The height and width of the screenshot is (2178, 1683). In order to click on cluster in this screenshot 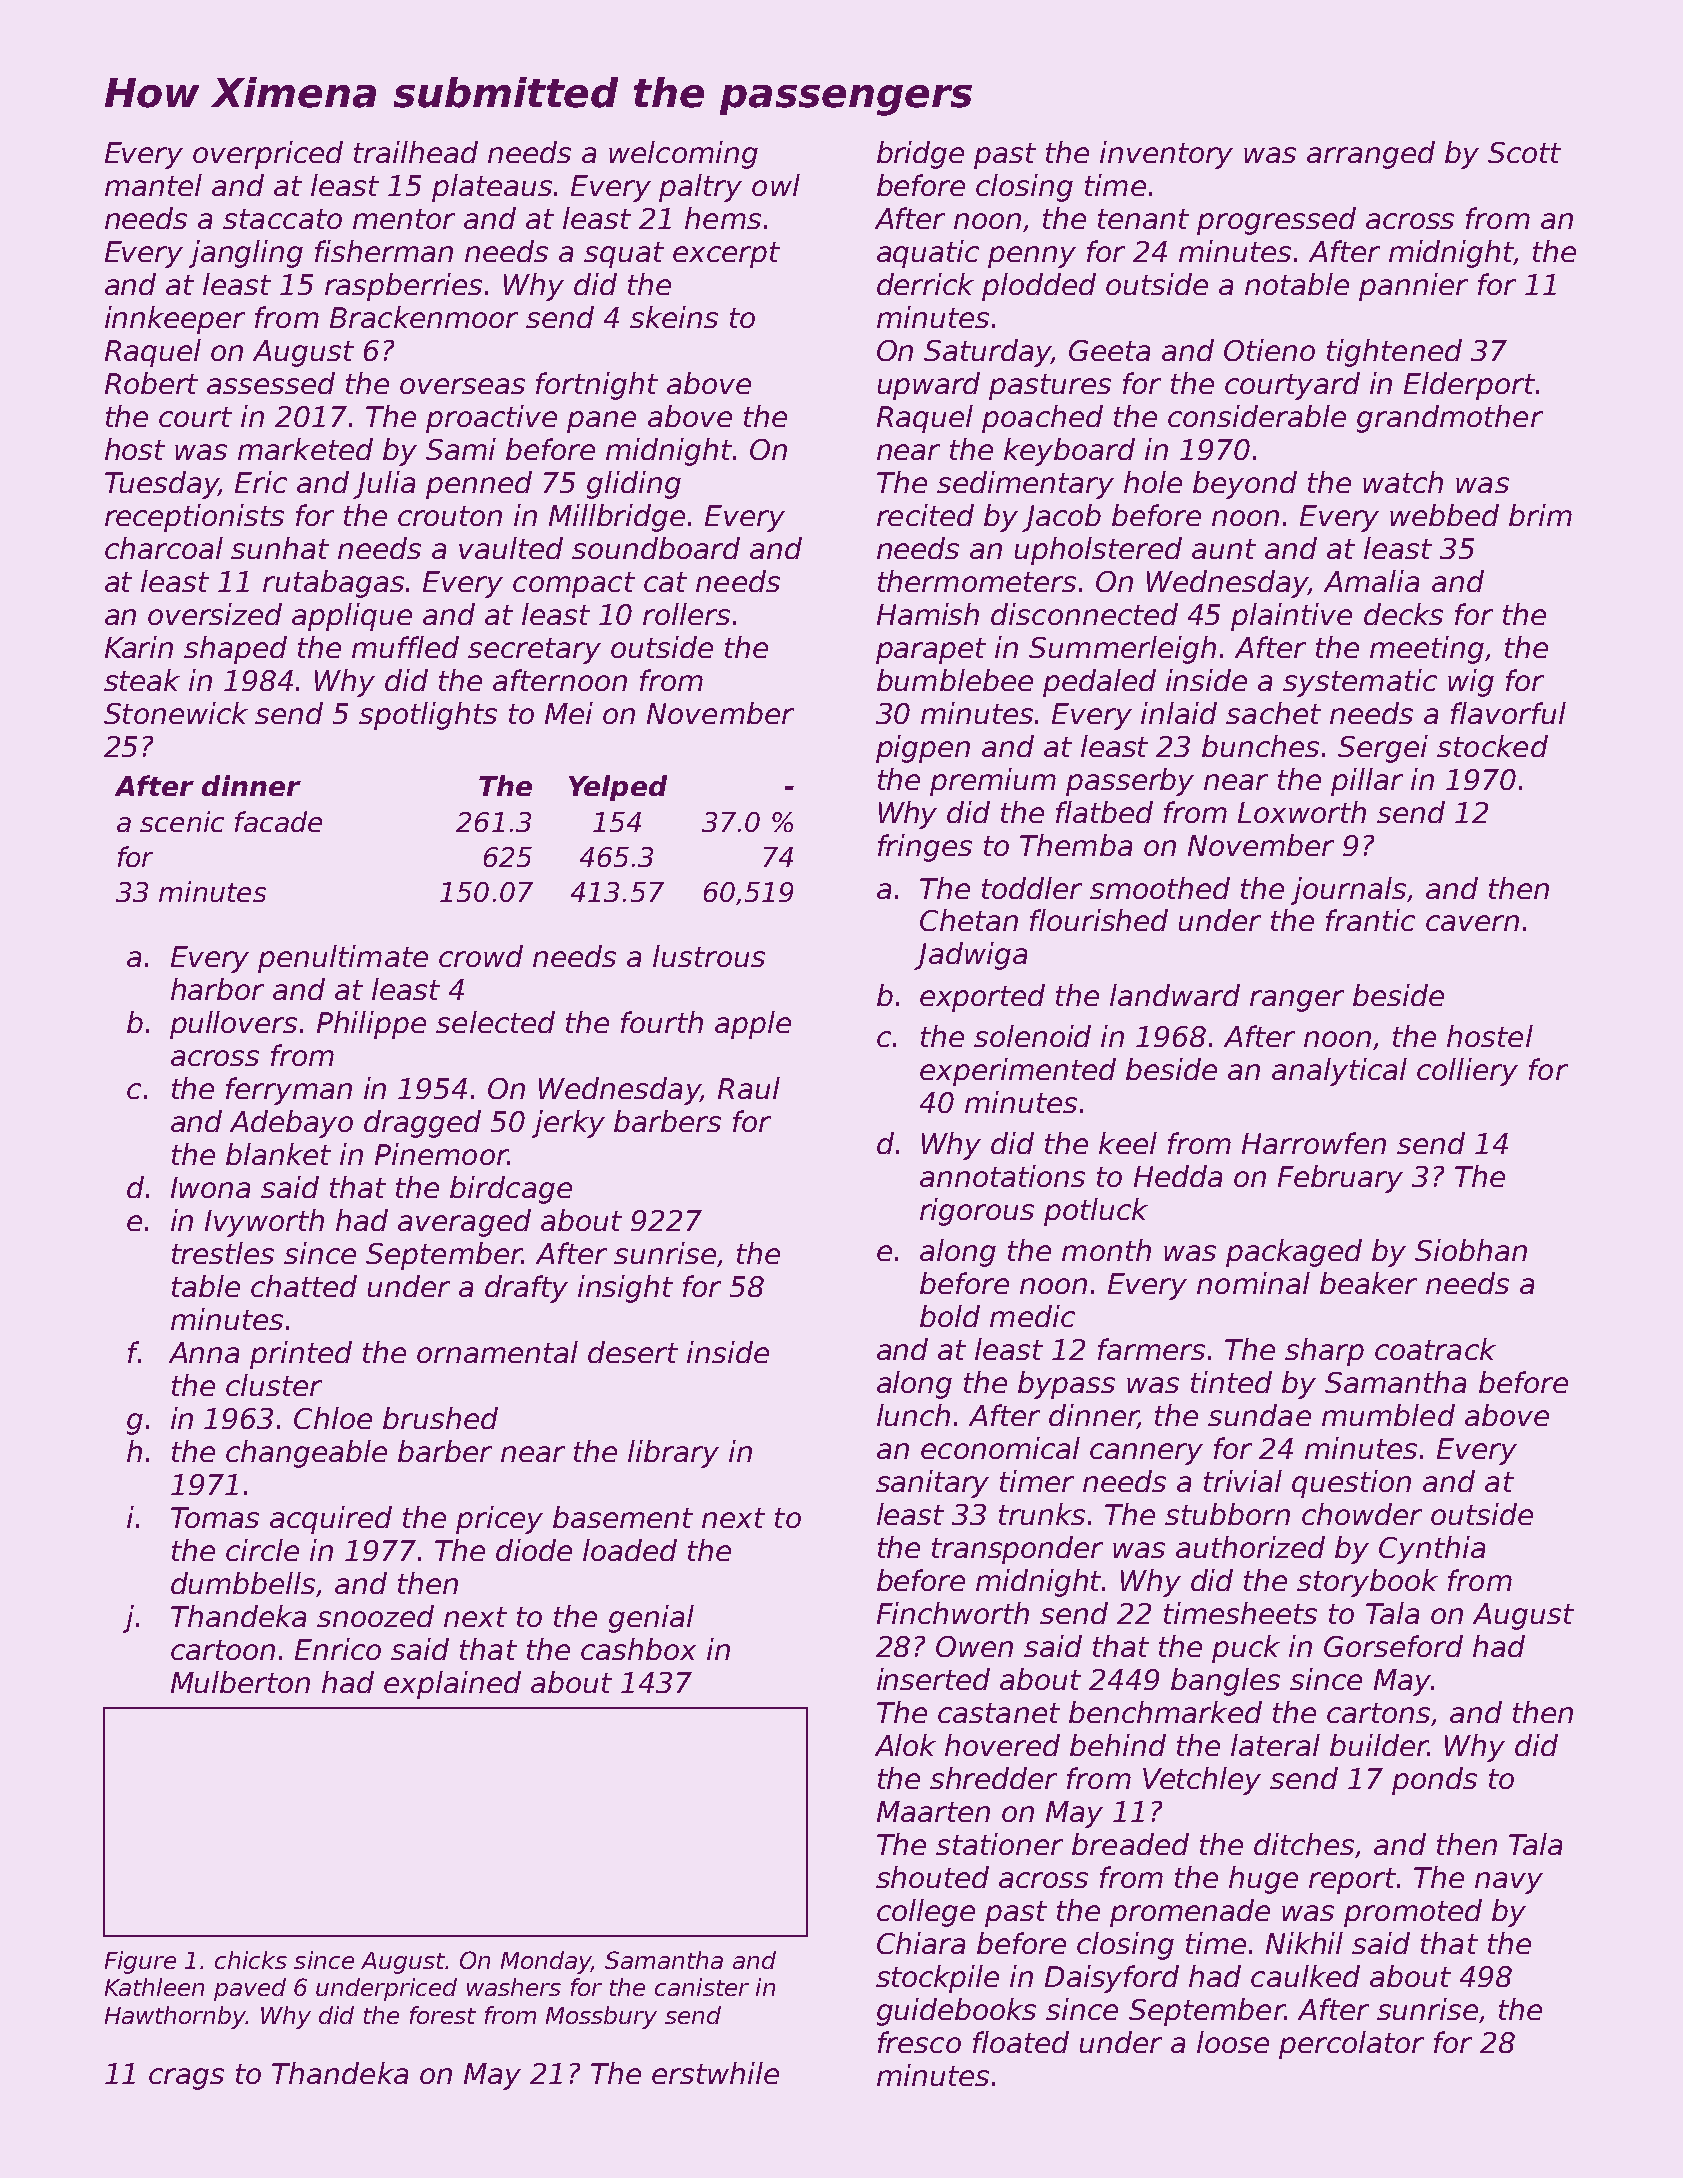, I will do `click(274, 1385)`.
